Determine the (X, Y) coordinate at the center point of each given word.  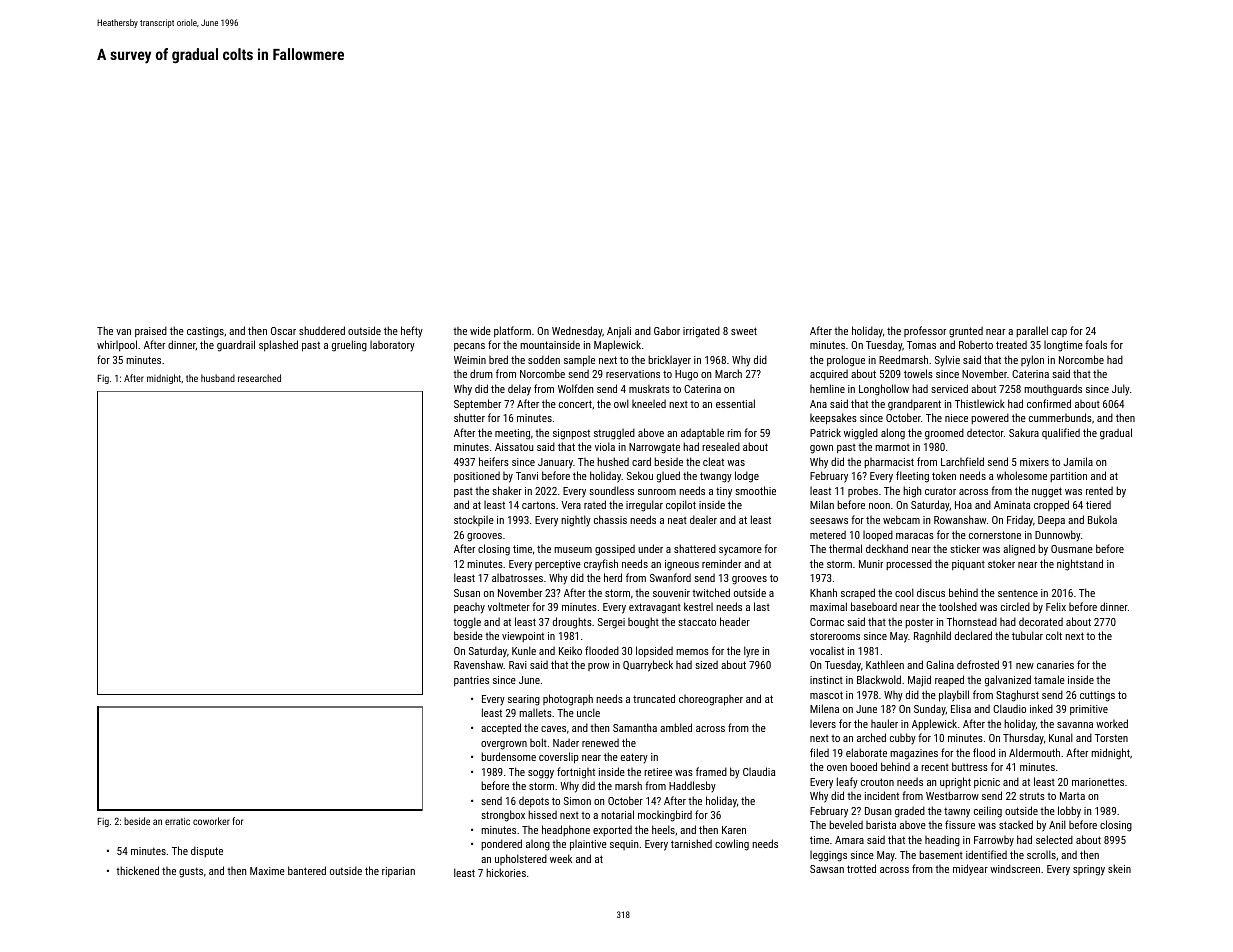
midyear (970, 870)
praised (151, 331)
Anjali (619, 332)
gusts (191, 872)
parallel (1032, 331)
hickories (506, 872)
